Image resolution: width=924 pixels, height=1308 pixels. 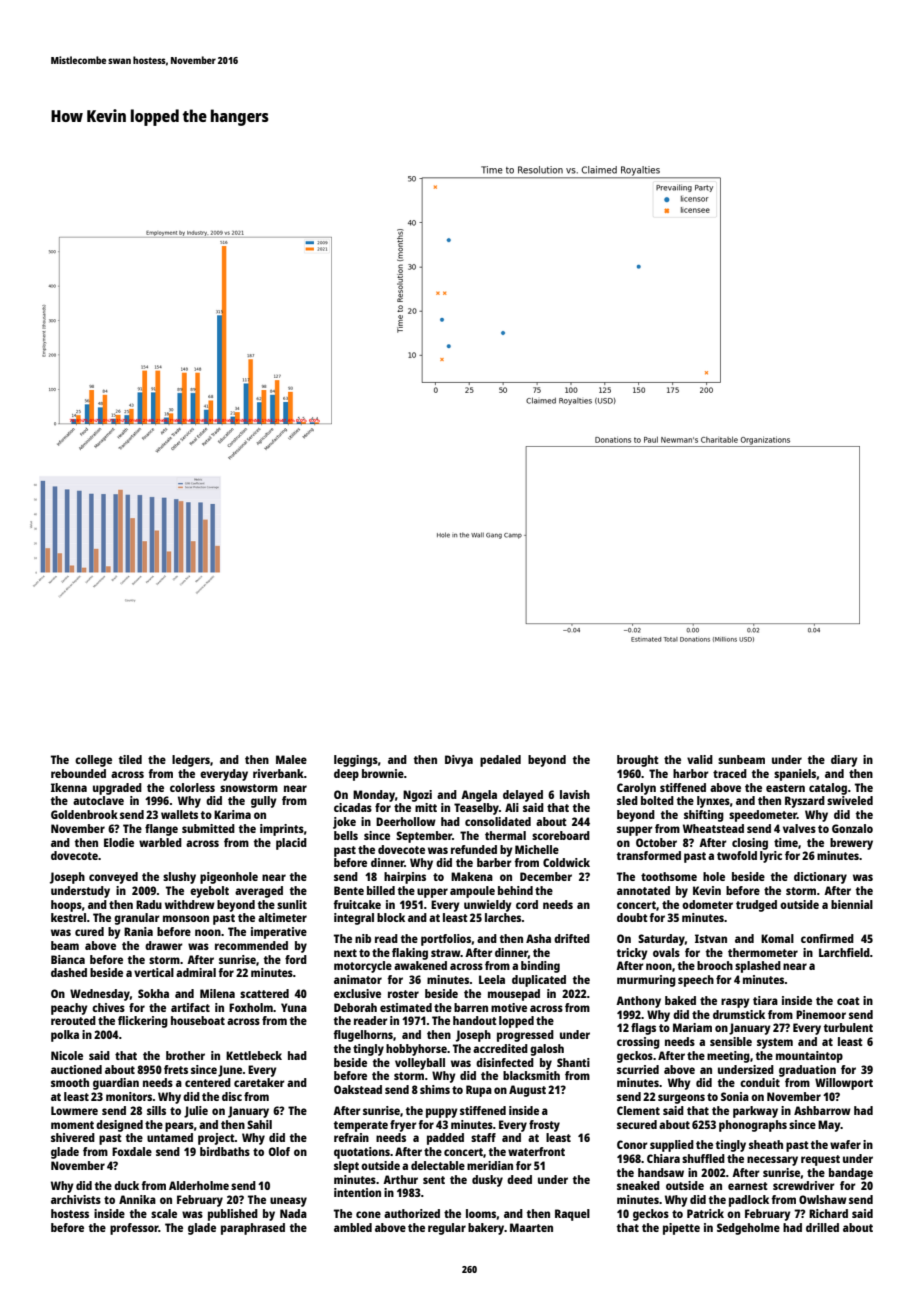 What do you see at coordinates (527, 904) in the image?
I see `cord` at bounding box center [527, 904].
